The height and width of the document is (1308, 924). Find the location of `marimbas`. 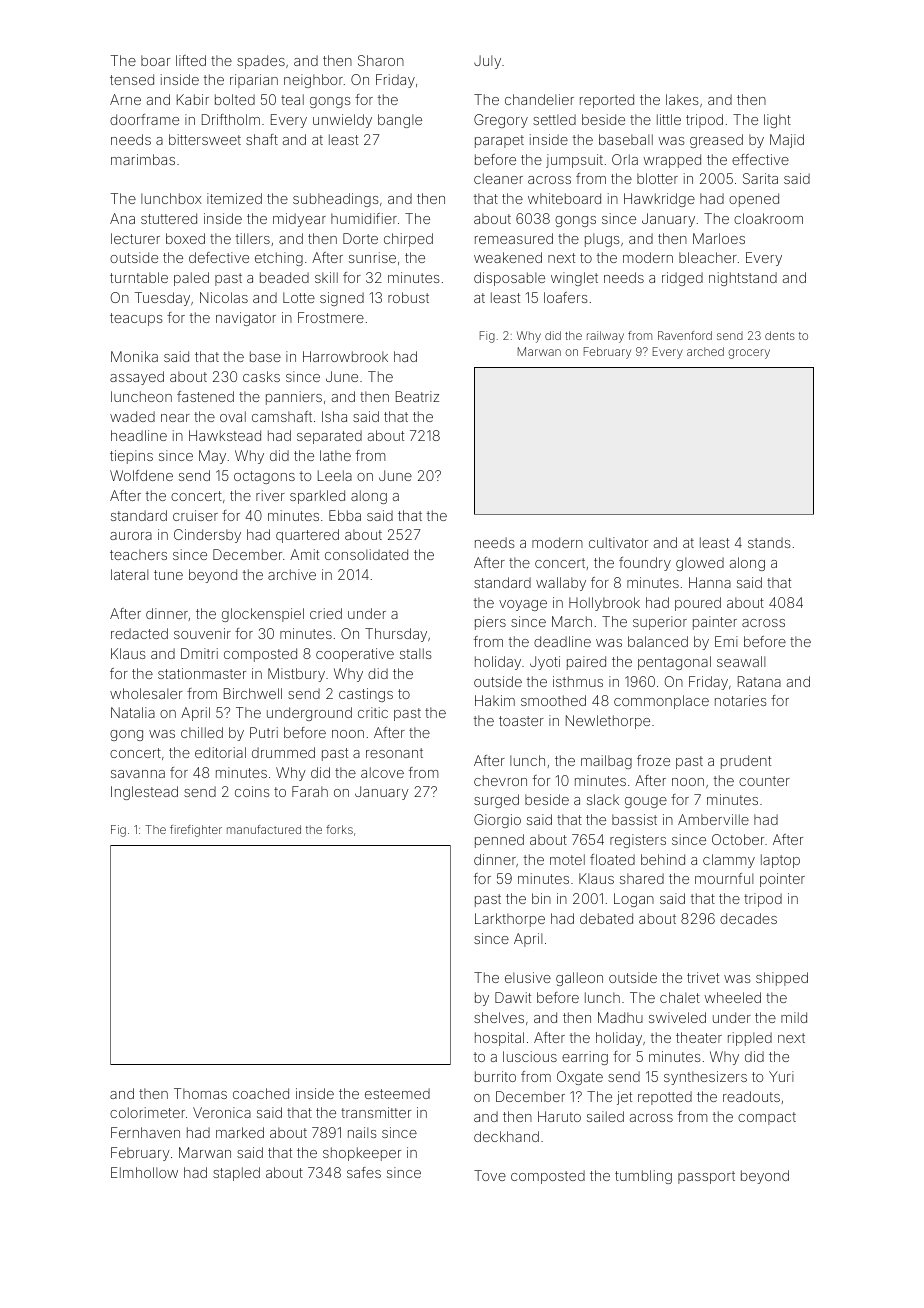

marimbas is located at coordinates (143, 159).
